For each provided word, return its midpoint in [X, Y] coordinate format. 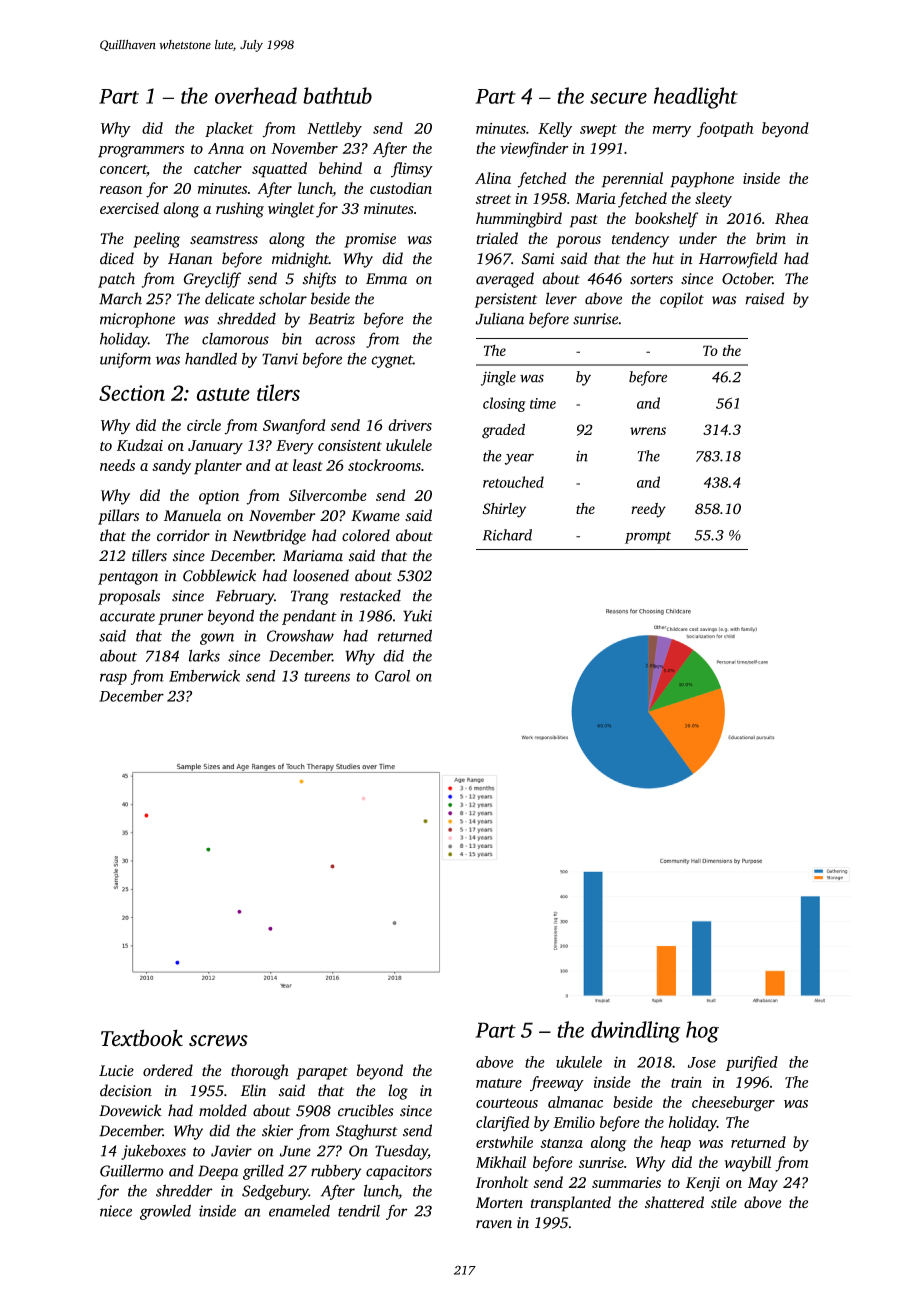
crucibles [366, 1110]
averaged [505, 280]
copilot [682, 300]
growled [165, 1212]
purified [752, 1063]
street [493, 199]
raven [494, 1224]
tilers [278, 392]
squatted [279, 170]
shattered [674, 1202]
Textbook [142, 1038]
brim [771, 238]
